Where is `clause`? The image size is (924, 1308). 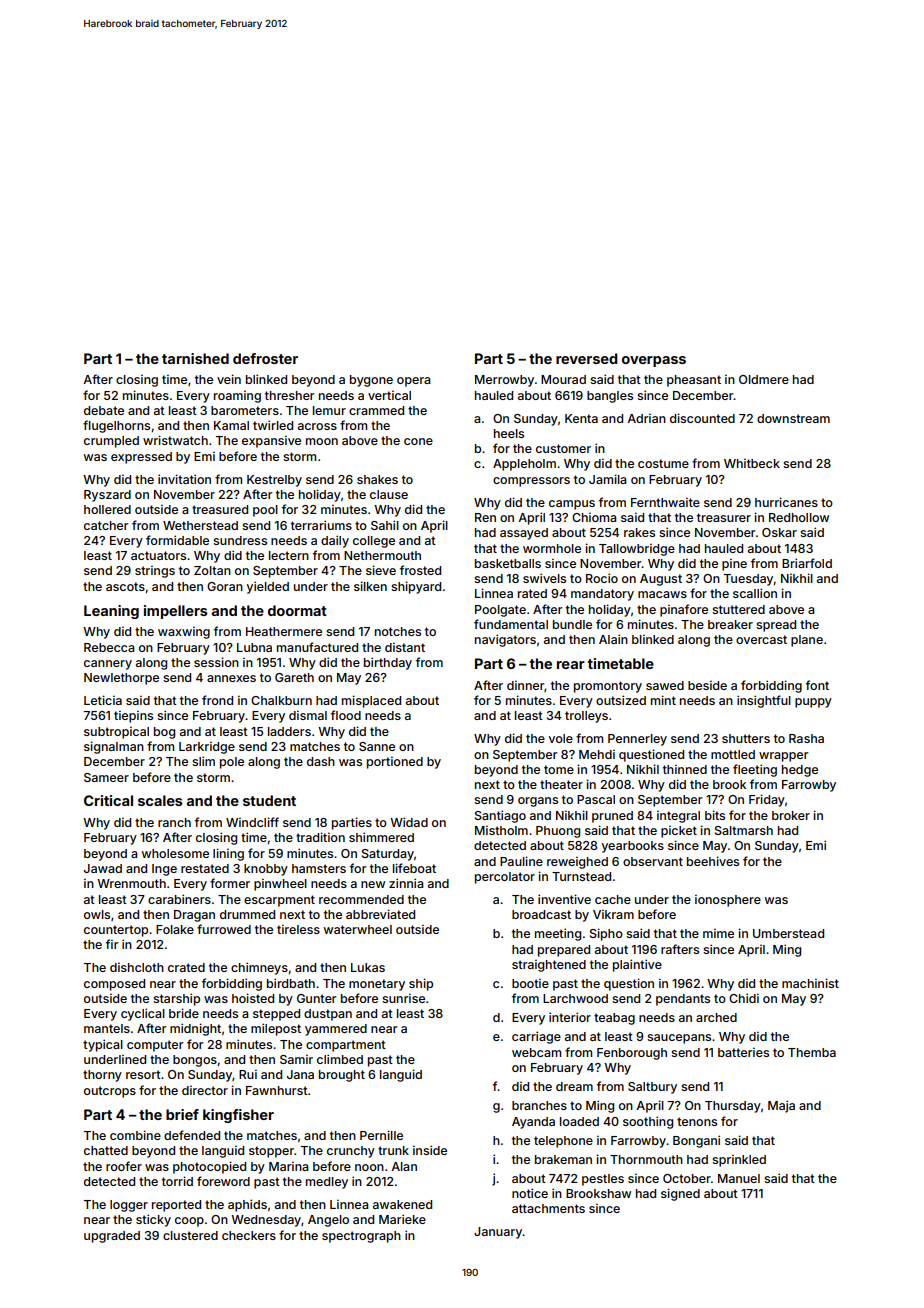 clause is located at coordinates (389, 494).
